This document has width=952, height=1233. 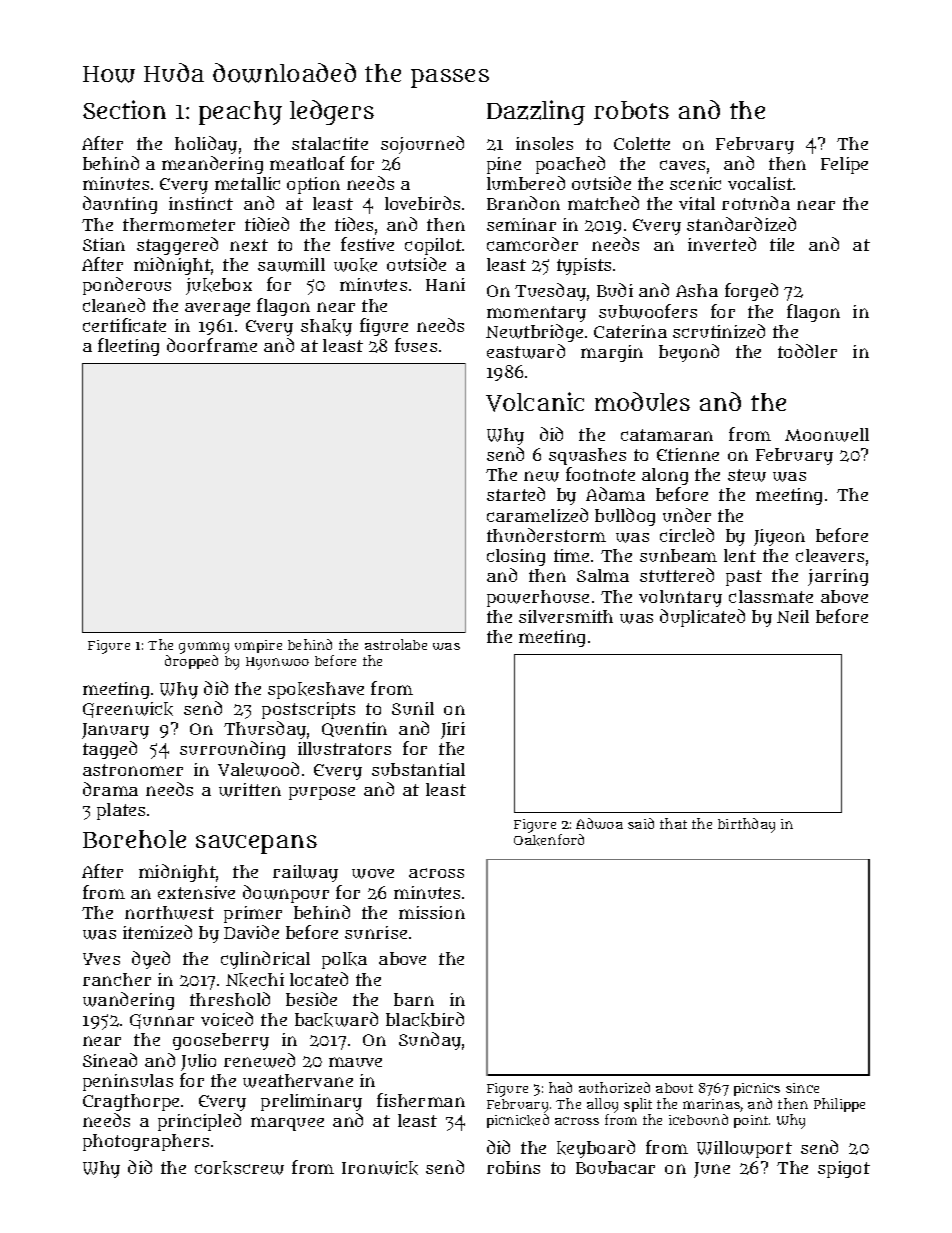 What do you see at coordinates (536, 314) in the document?
I see `momentary` at bounding box center [536, 314].
